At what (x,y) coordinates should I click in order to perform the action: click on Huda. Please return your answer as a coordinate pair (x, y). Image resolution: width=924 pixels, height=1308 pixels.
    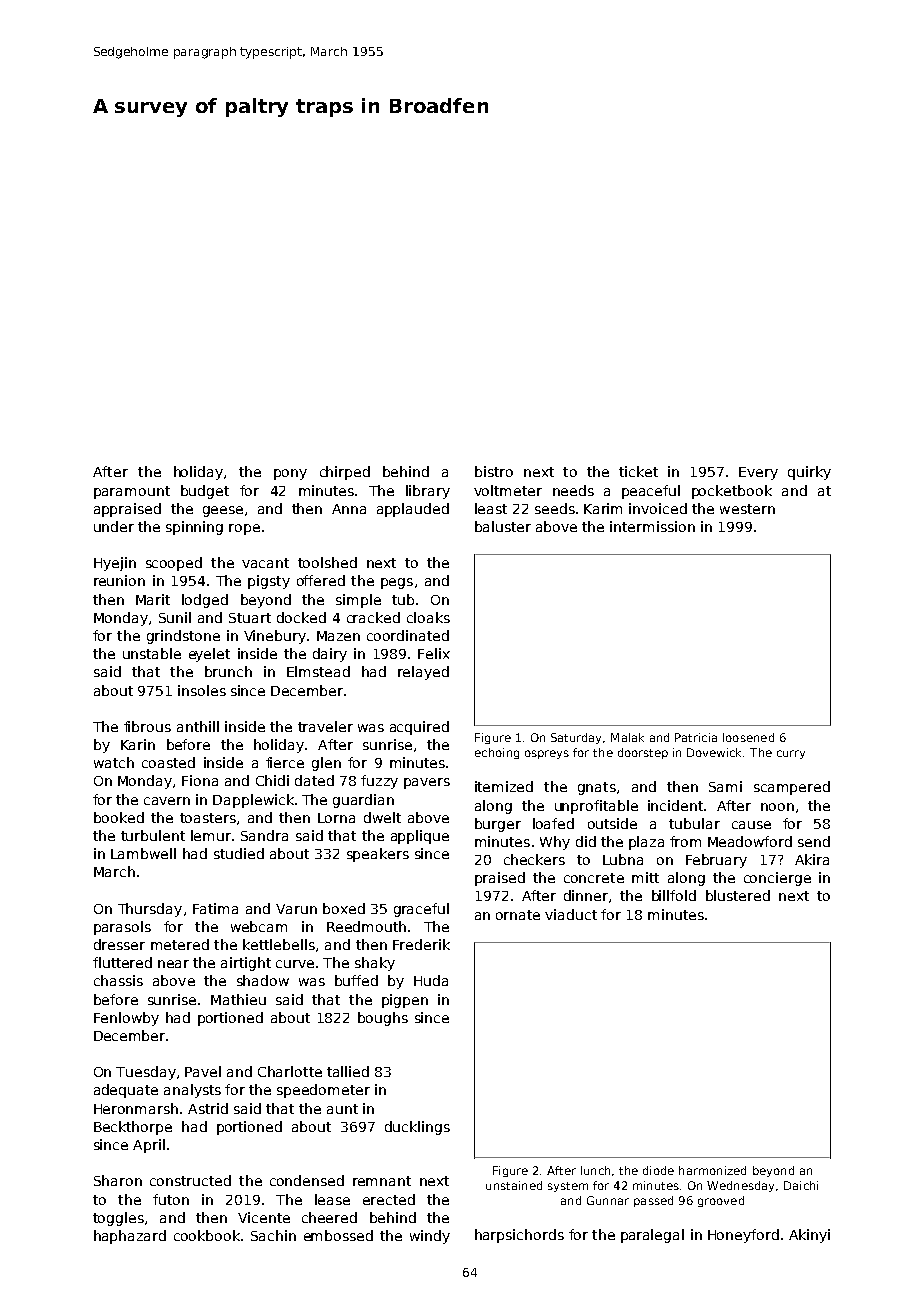
    Looking at the image, I should click on (431, 980).
